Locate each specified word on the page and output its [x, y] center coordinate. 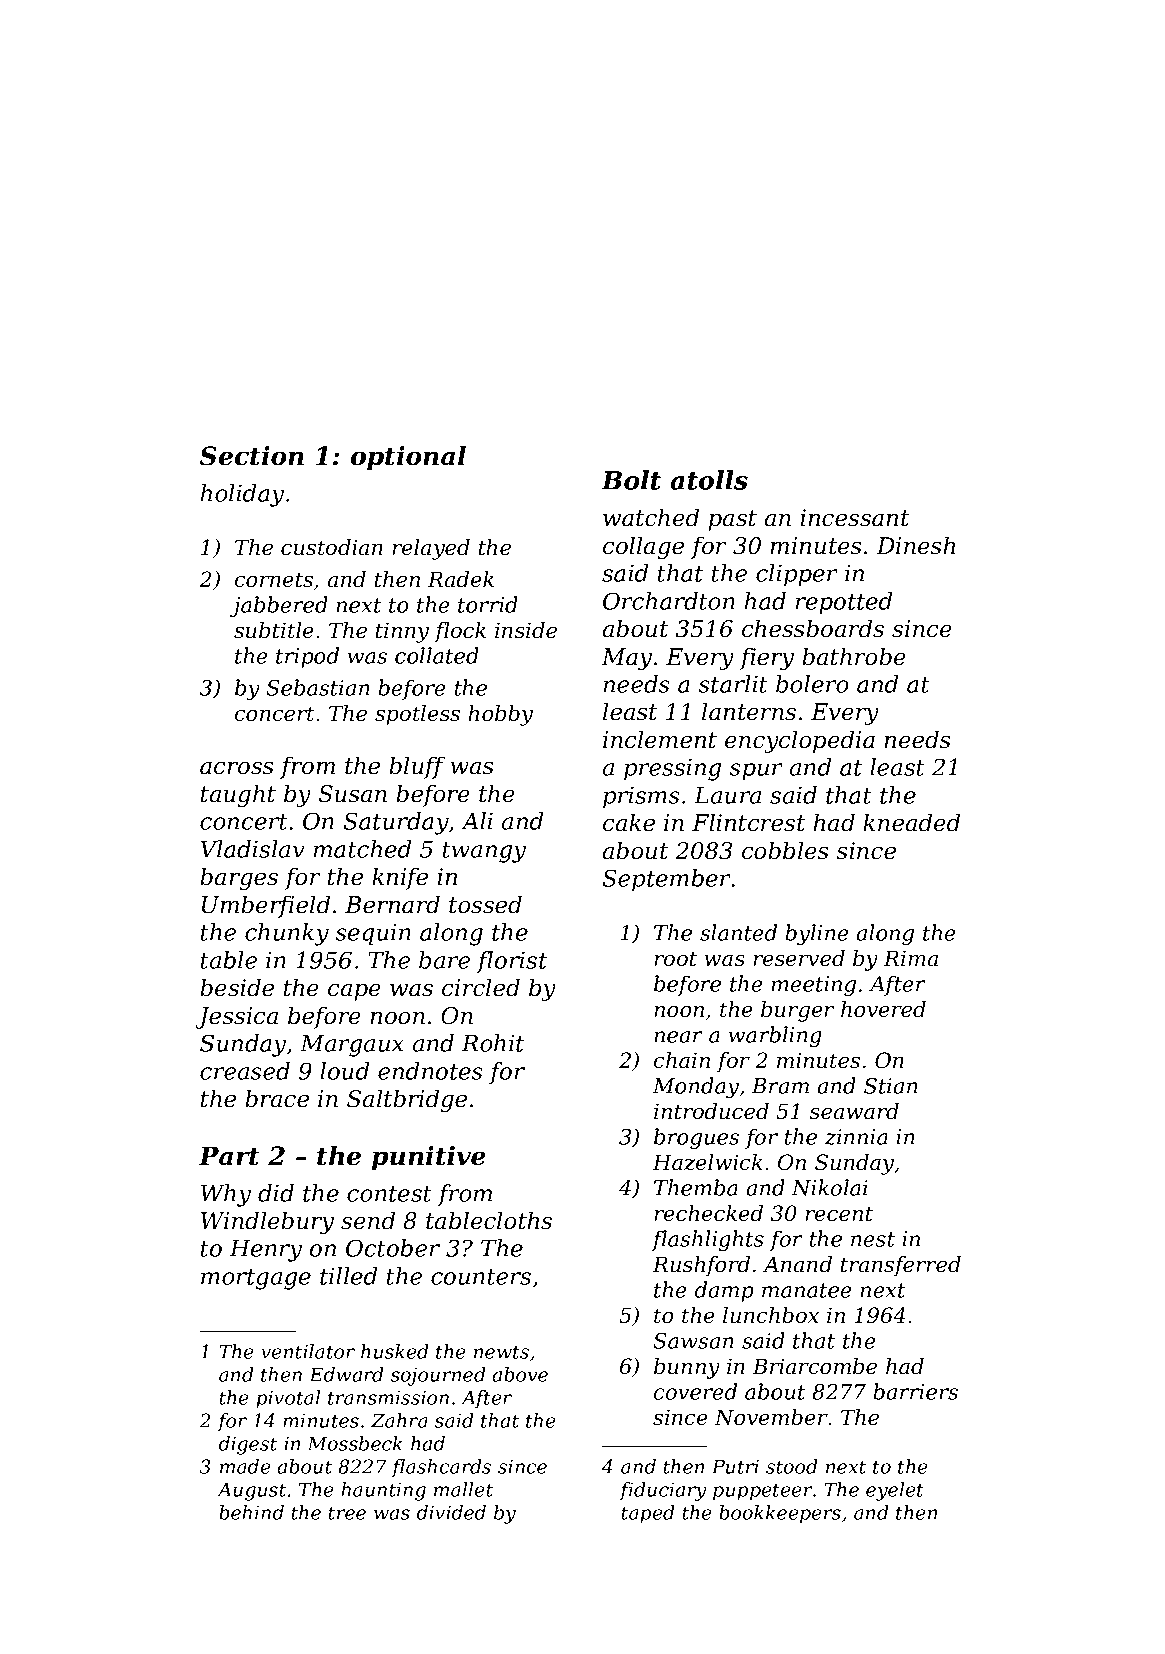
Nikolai [830, 1187]
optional [408, 458]
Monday [696, 1087]
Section [252, 456]
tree [347, 1513]
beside [237, 987]
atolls [709, 480]
